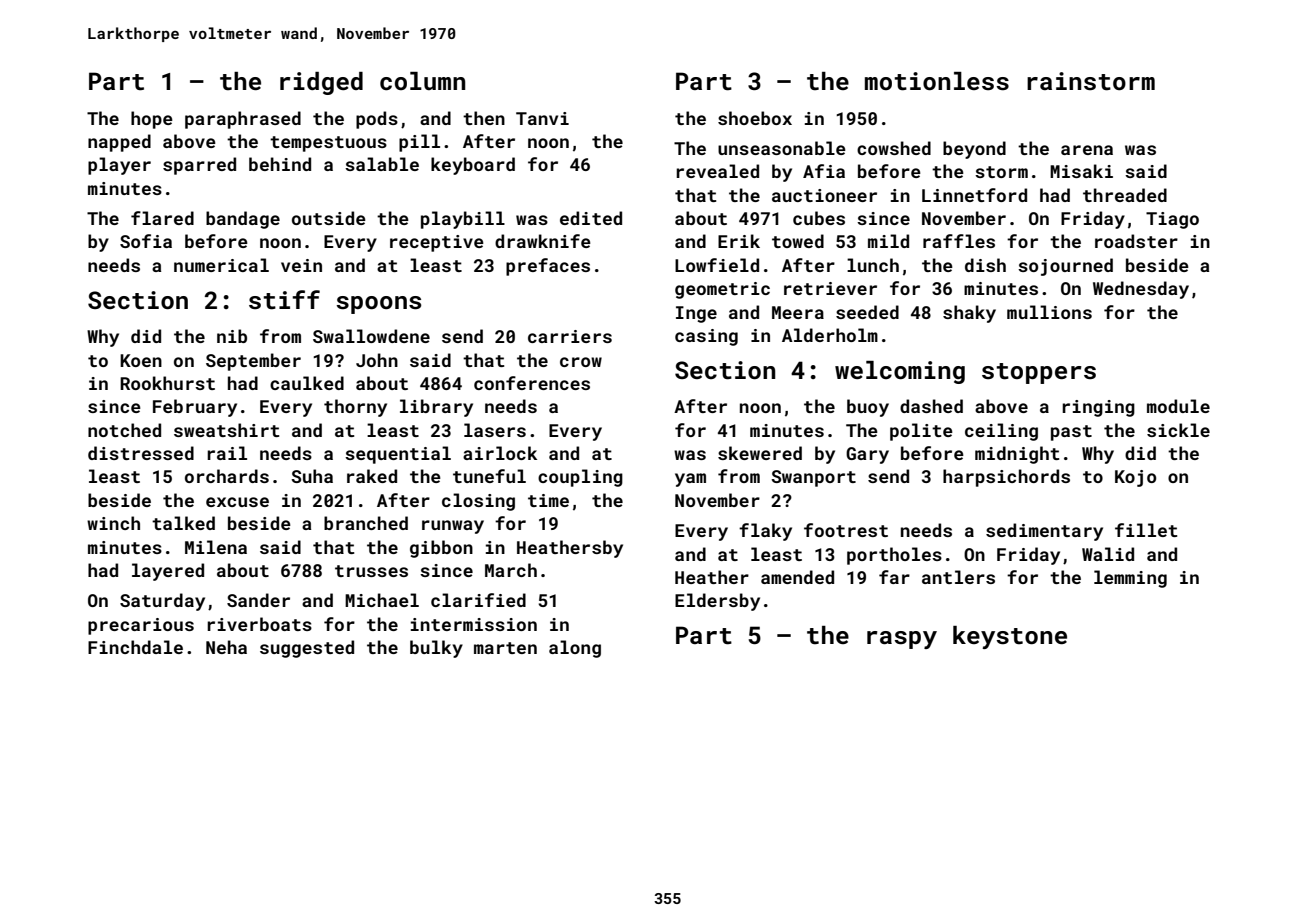 Image resolution: width=1308 pixels, height=924 pixels. Describe the element at coordinates (937, 81) in the screenshot. I see `motionless` at that location.
